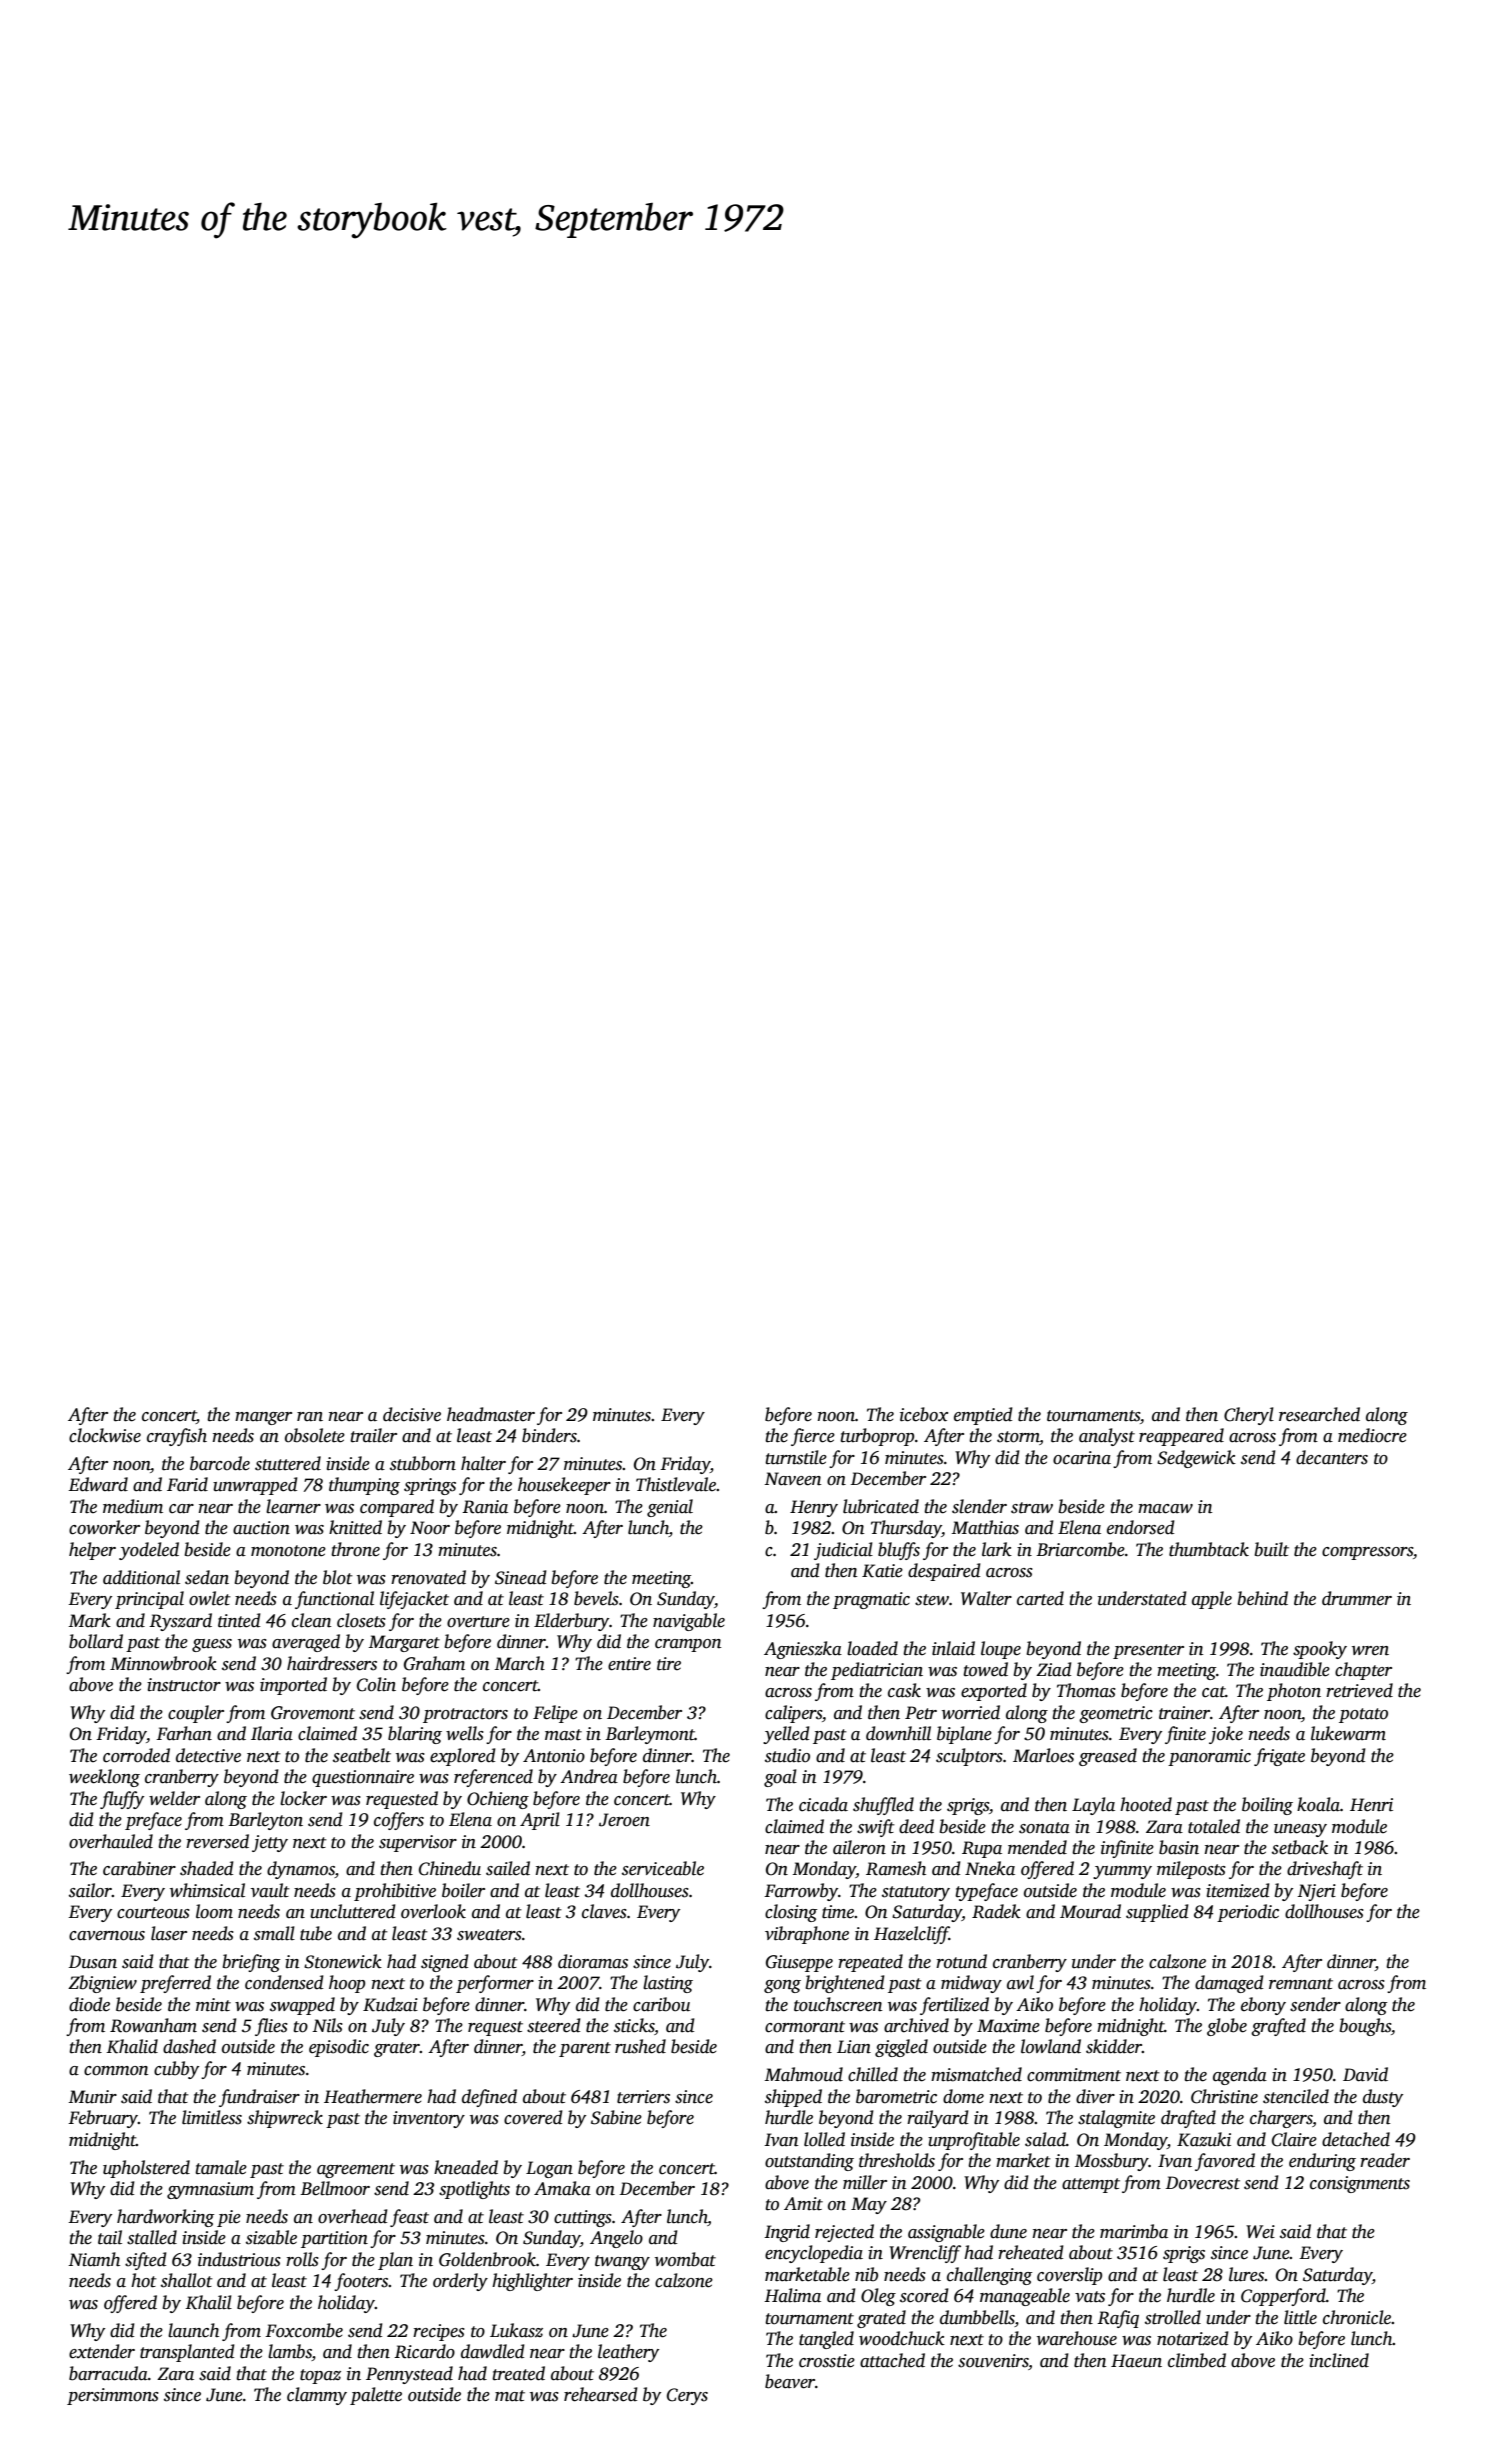  What do you see at coordinates (549, 1435) in the screenshot?
I see `binders` at bounding box center [549, 1435].
